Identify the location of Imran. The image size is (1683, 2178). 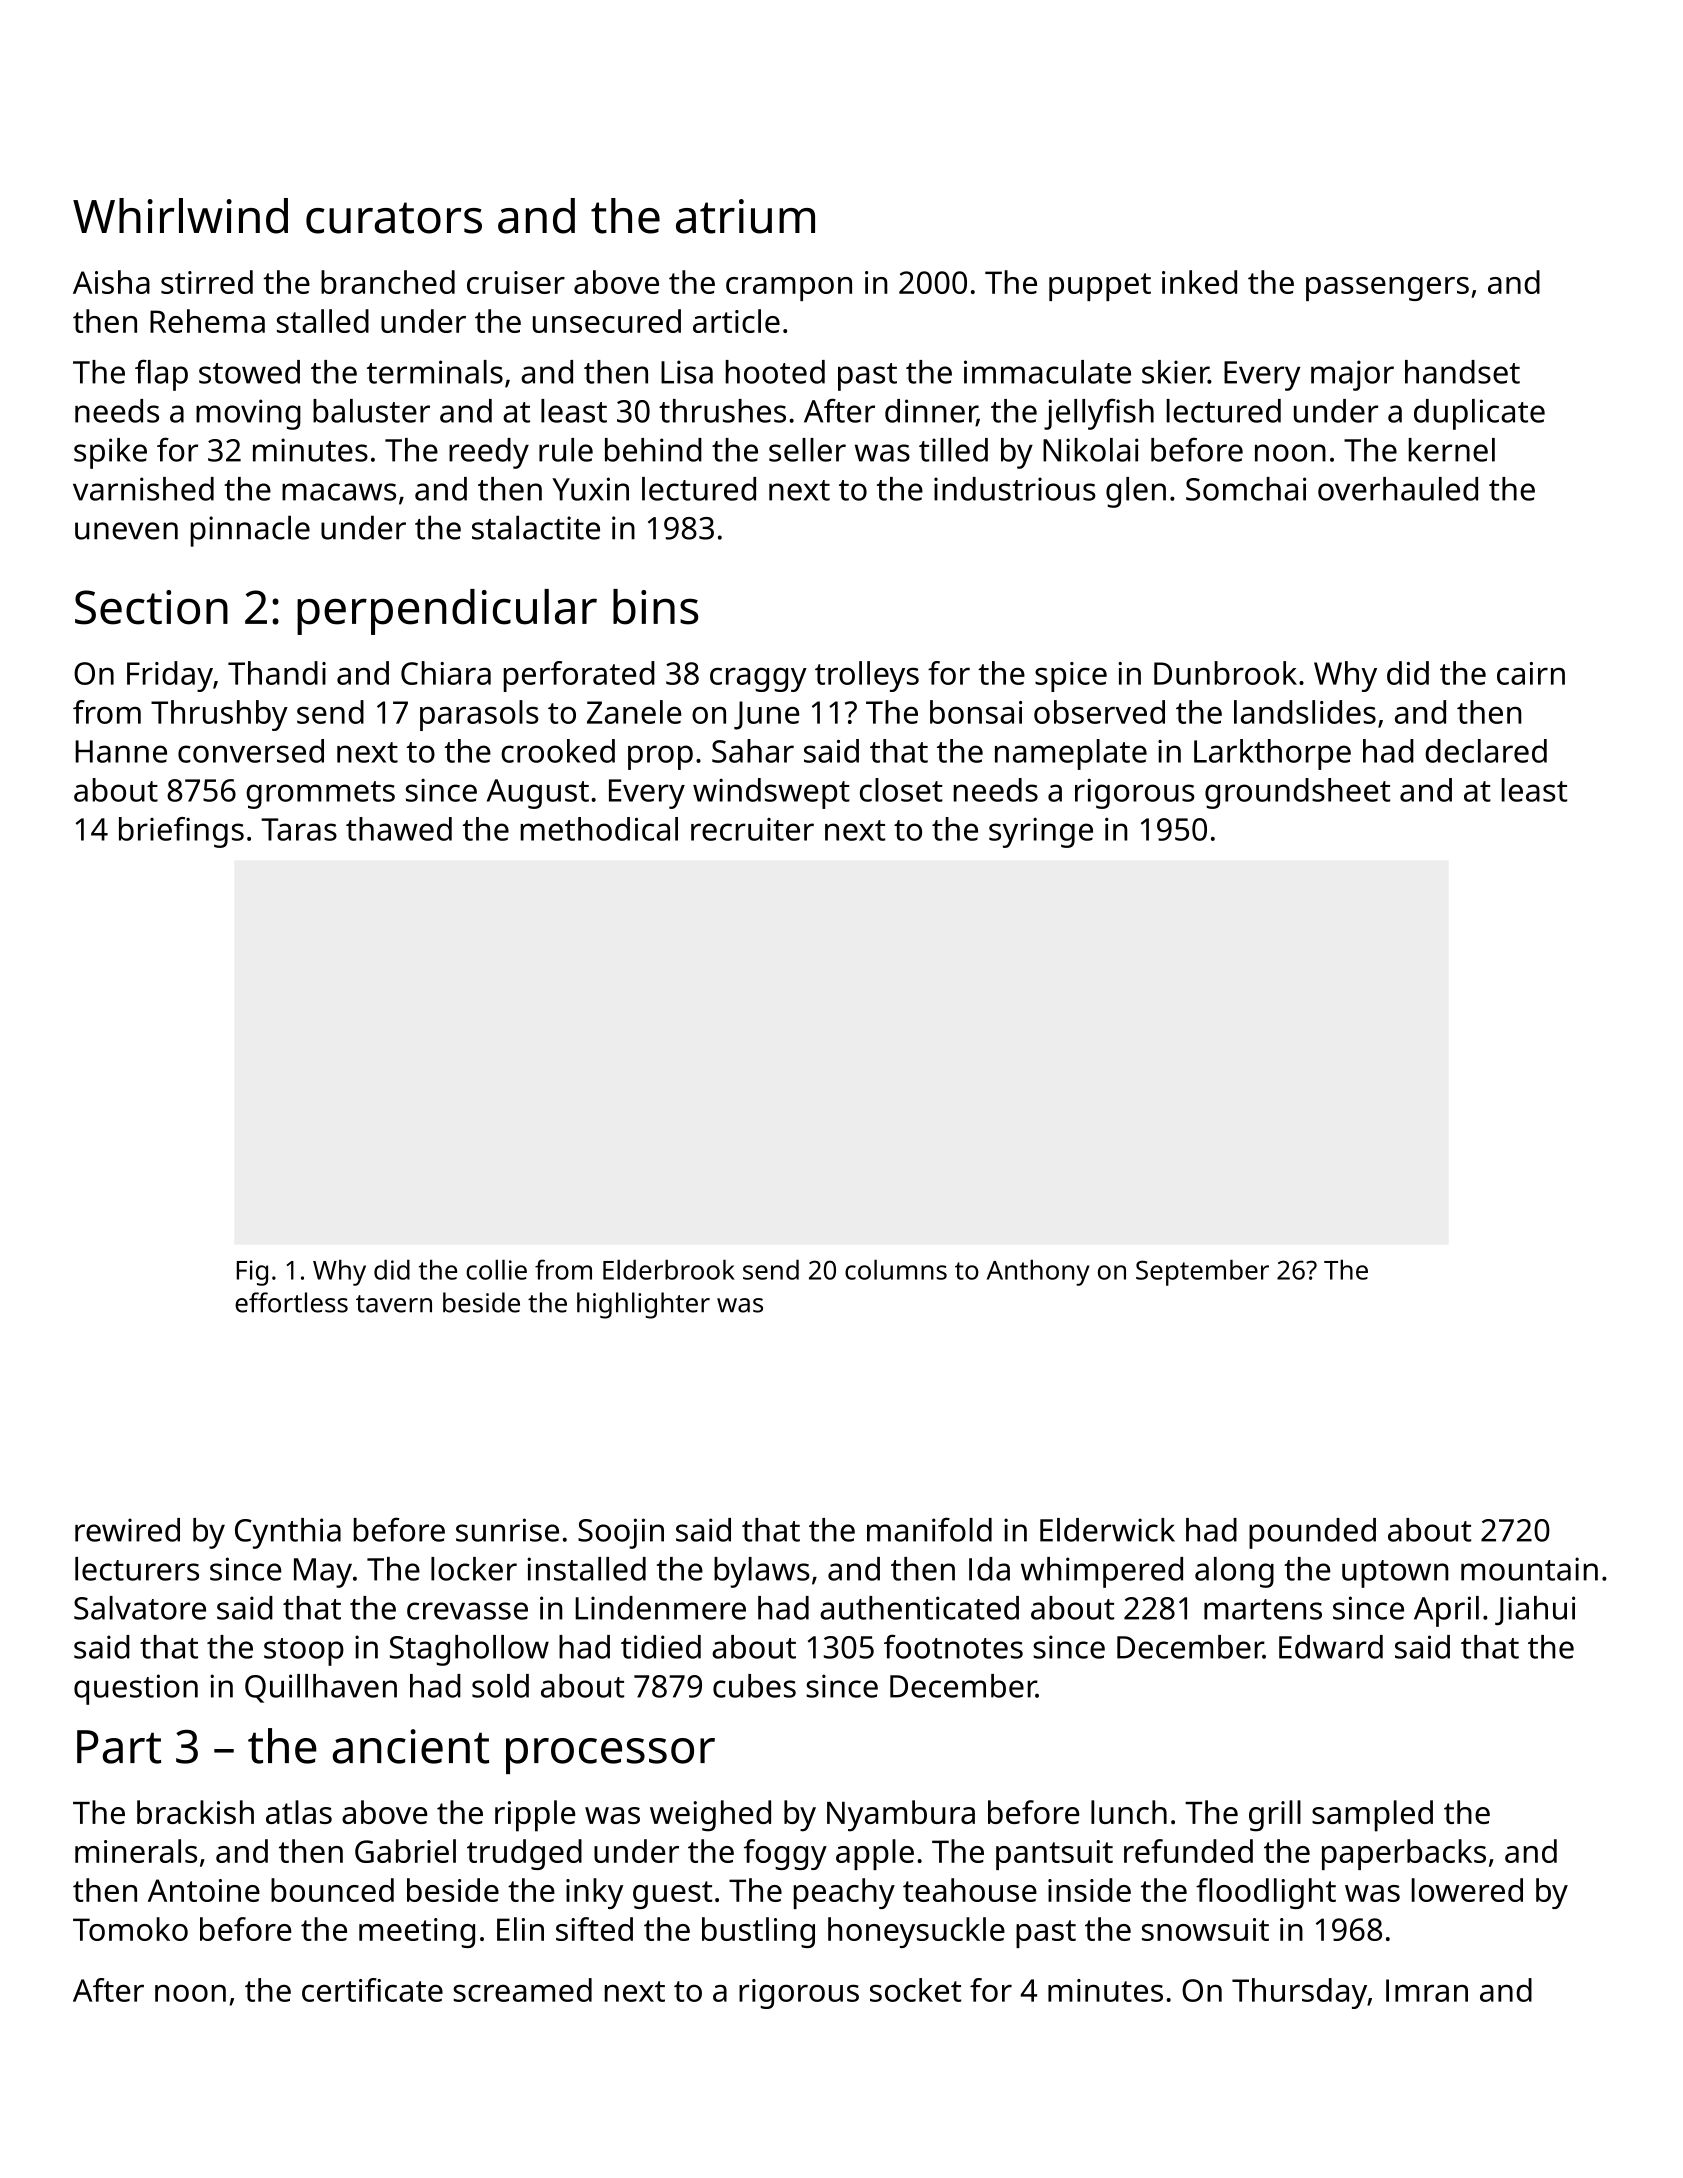
(1427, 1990).
